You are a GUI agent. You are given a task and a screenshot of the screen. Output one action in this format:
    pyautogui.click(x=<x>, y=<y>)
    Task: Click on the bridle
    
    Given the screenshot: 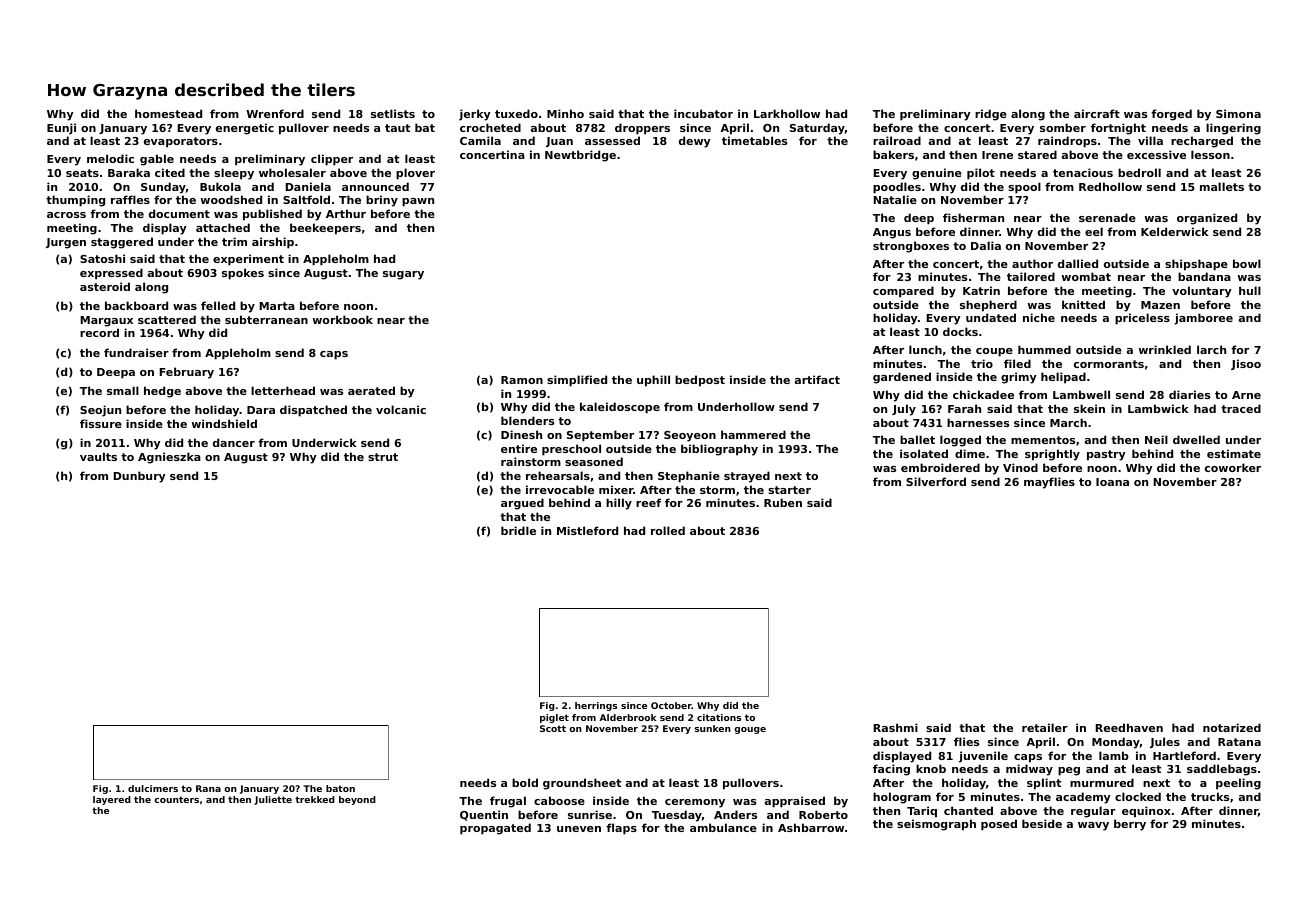 What is the action you would take?
    pyautogui.click(x=518, y=530)
